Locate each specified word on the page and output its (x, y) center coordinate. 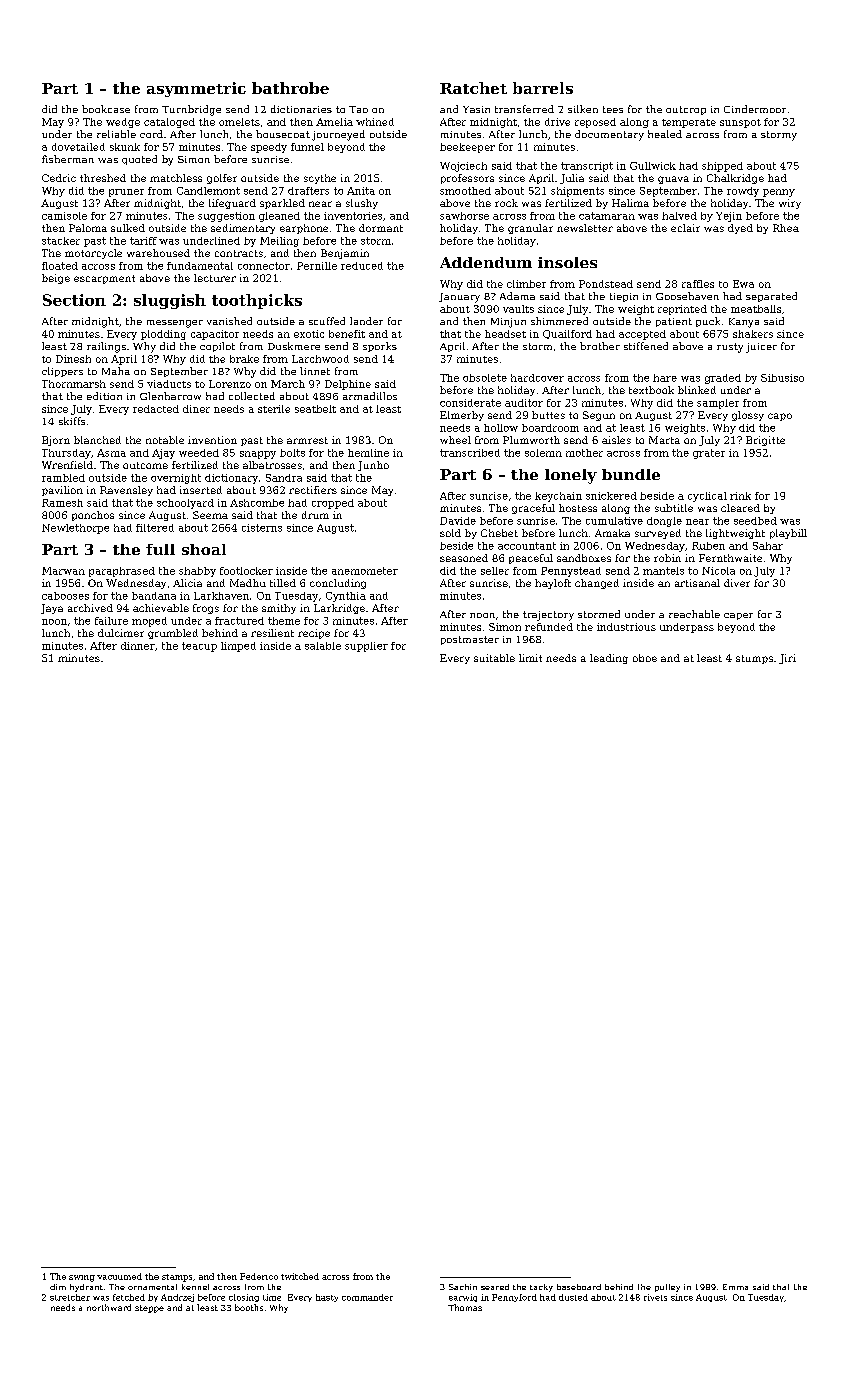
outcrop (686, 110)
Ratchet (473, 88)
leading (609, 659)
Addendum (486, 262)
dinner (138, 646)
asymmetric (196, 89)
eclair (685, 228)
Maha (116, 371)
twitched (300, 1276)
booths (249, 1307)
